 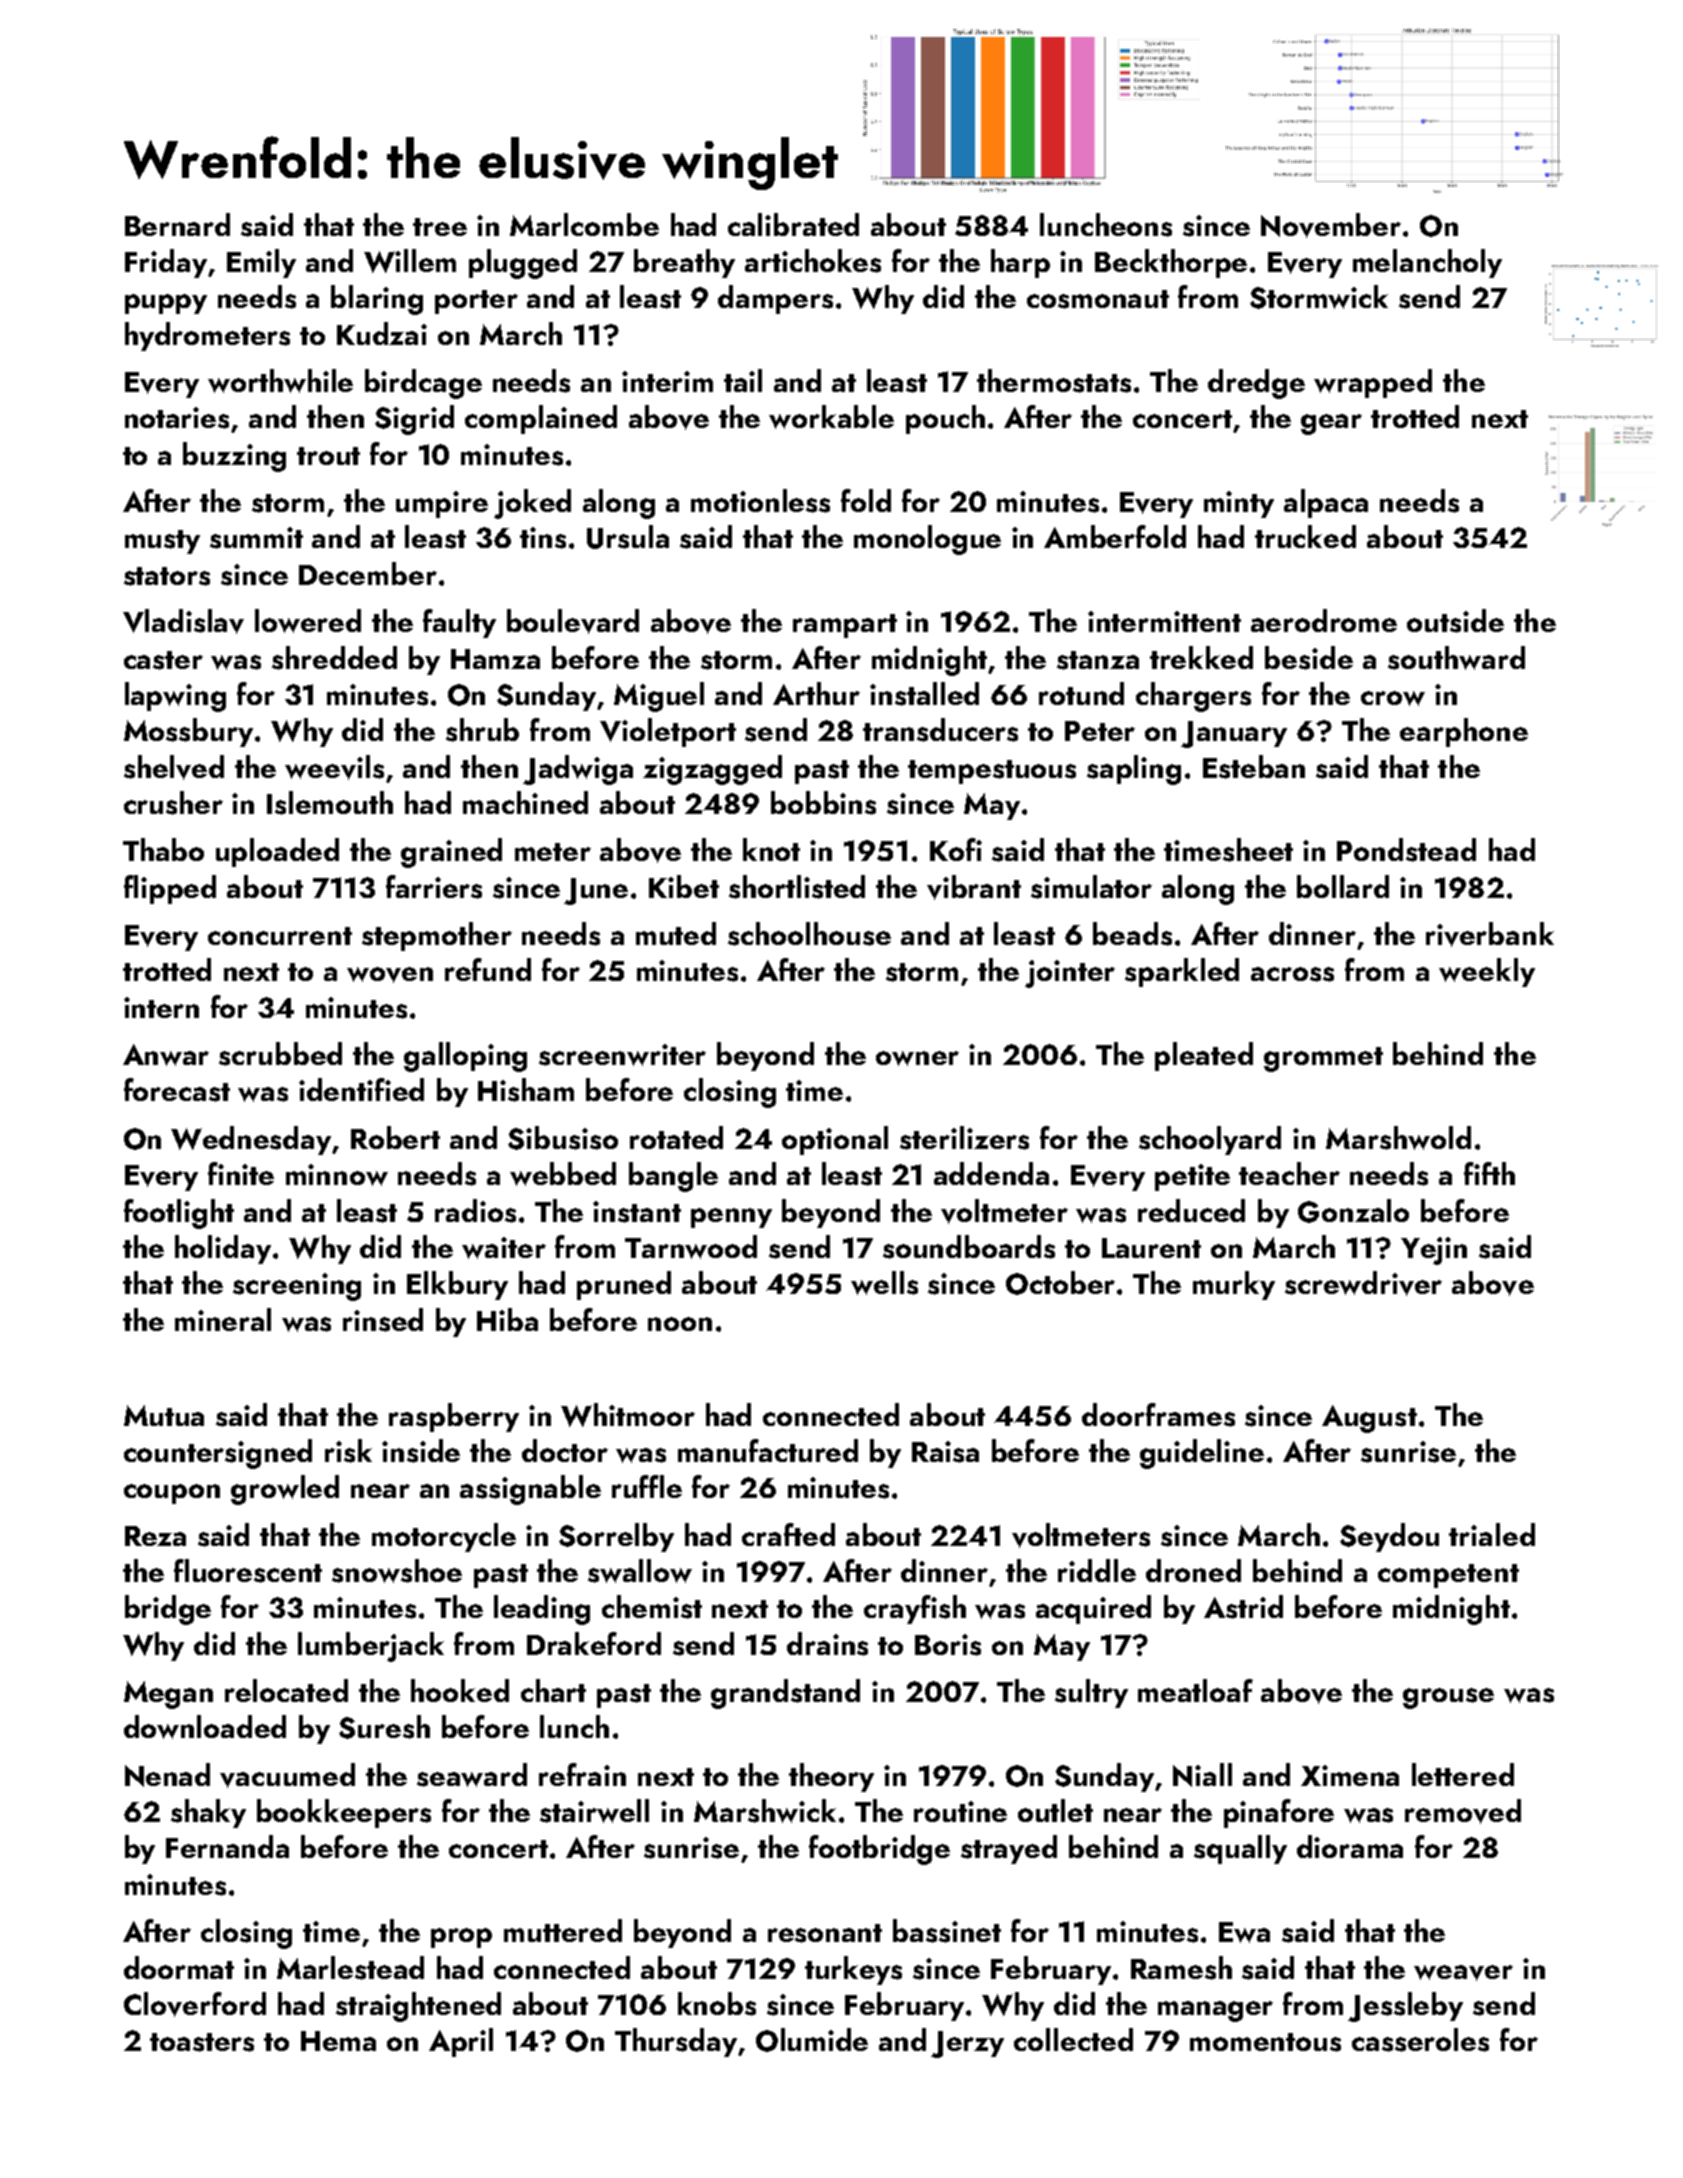 I want to click on woven, so click(x=390, y=975).
